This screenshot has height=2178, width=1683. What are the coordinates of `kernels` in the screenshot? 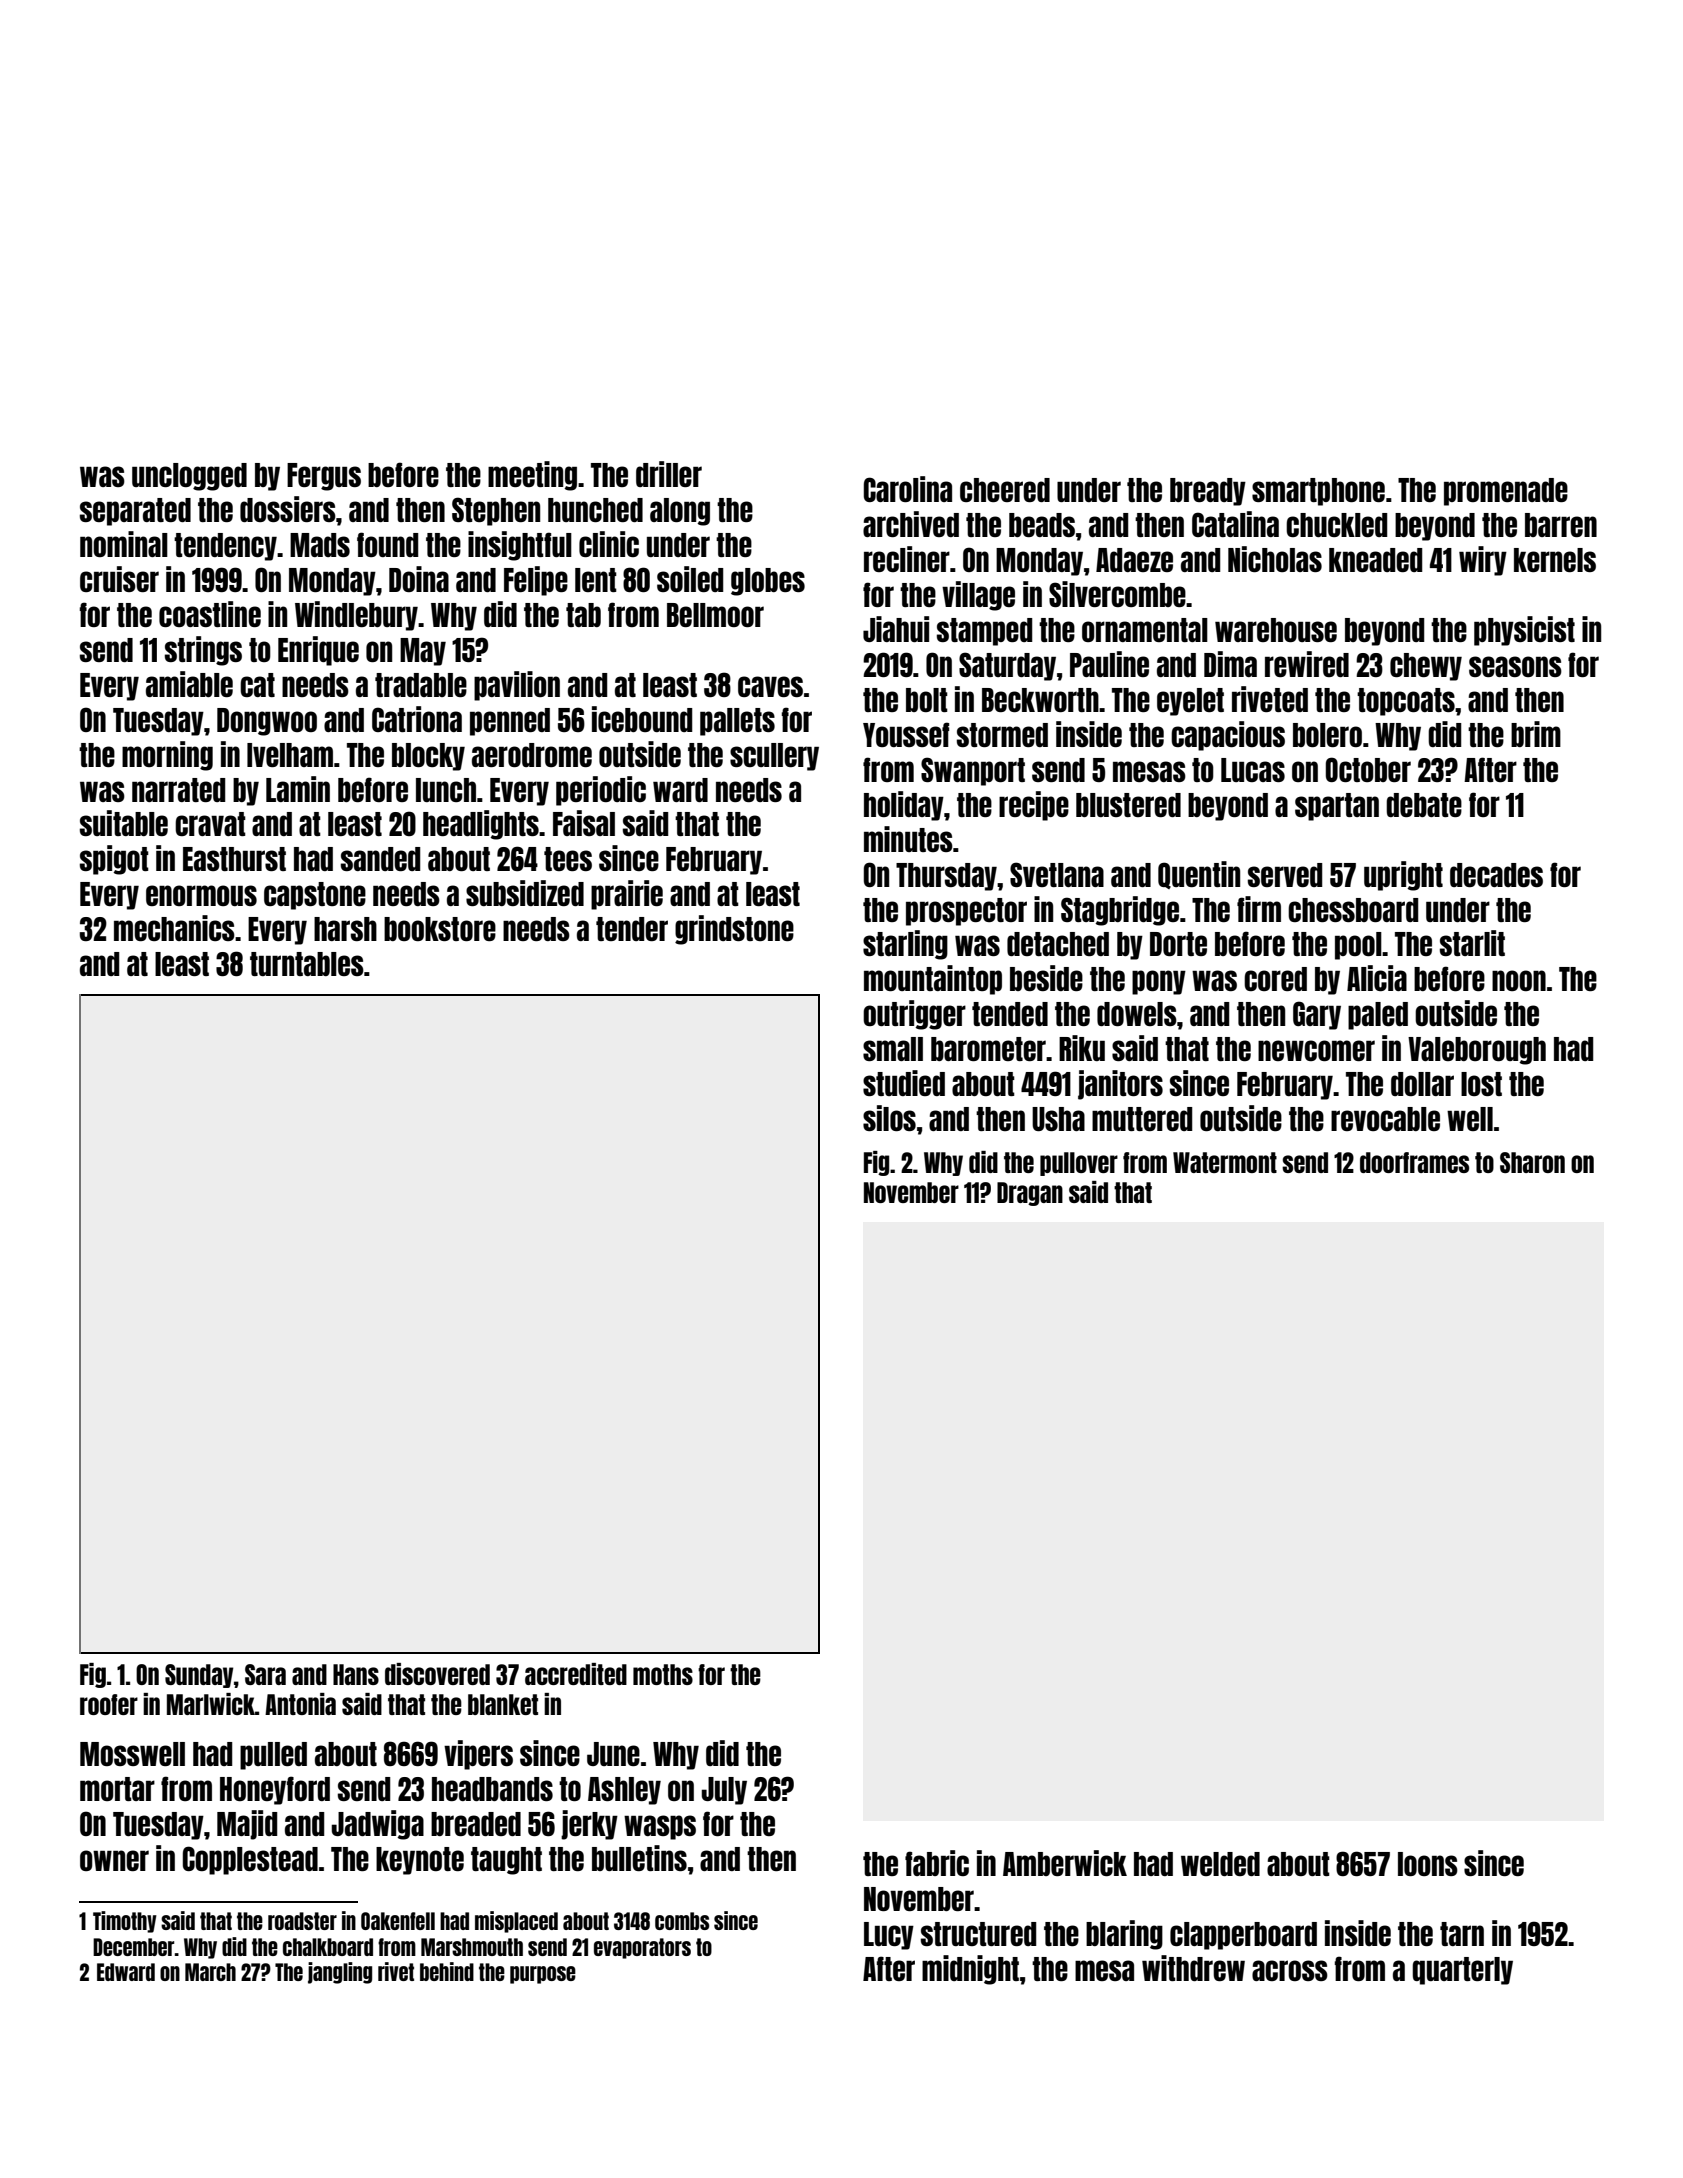 It's located at (1555, 560).
